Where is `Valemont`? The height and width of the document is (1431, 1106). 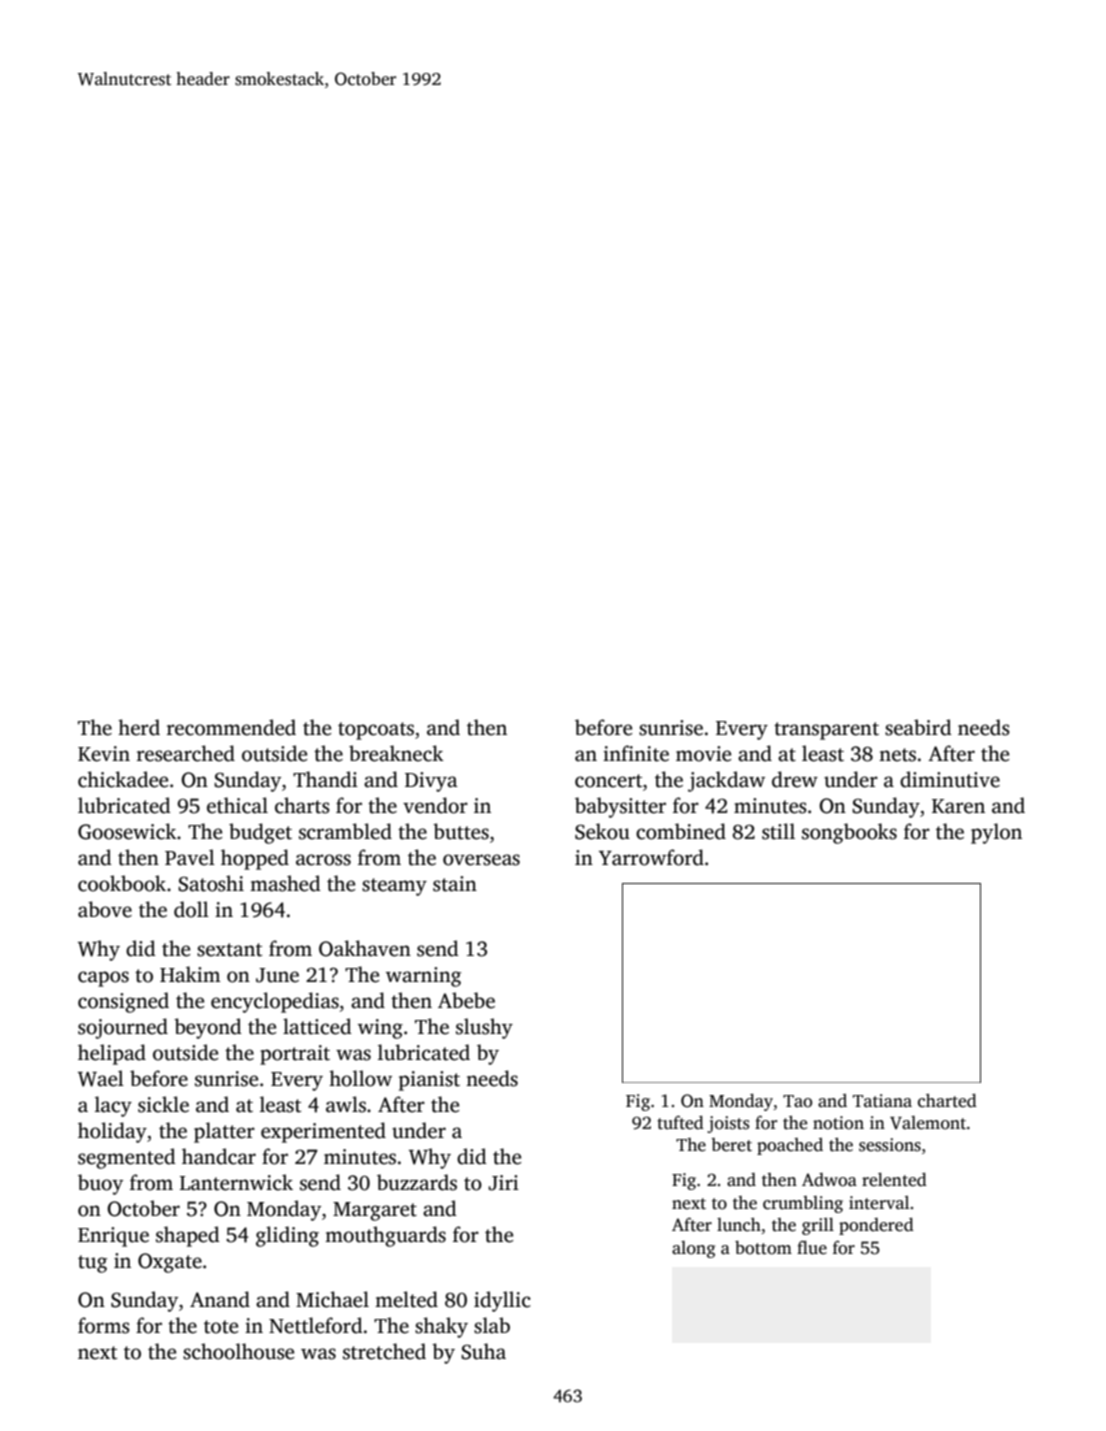
Valemont is located at coordinates (928, 1123).
